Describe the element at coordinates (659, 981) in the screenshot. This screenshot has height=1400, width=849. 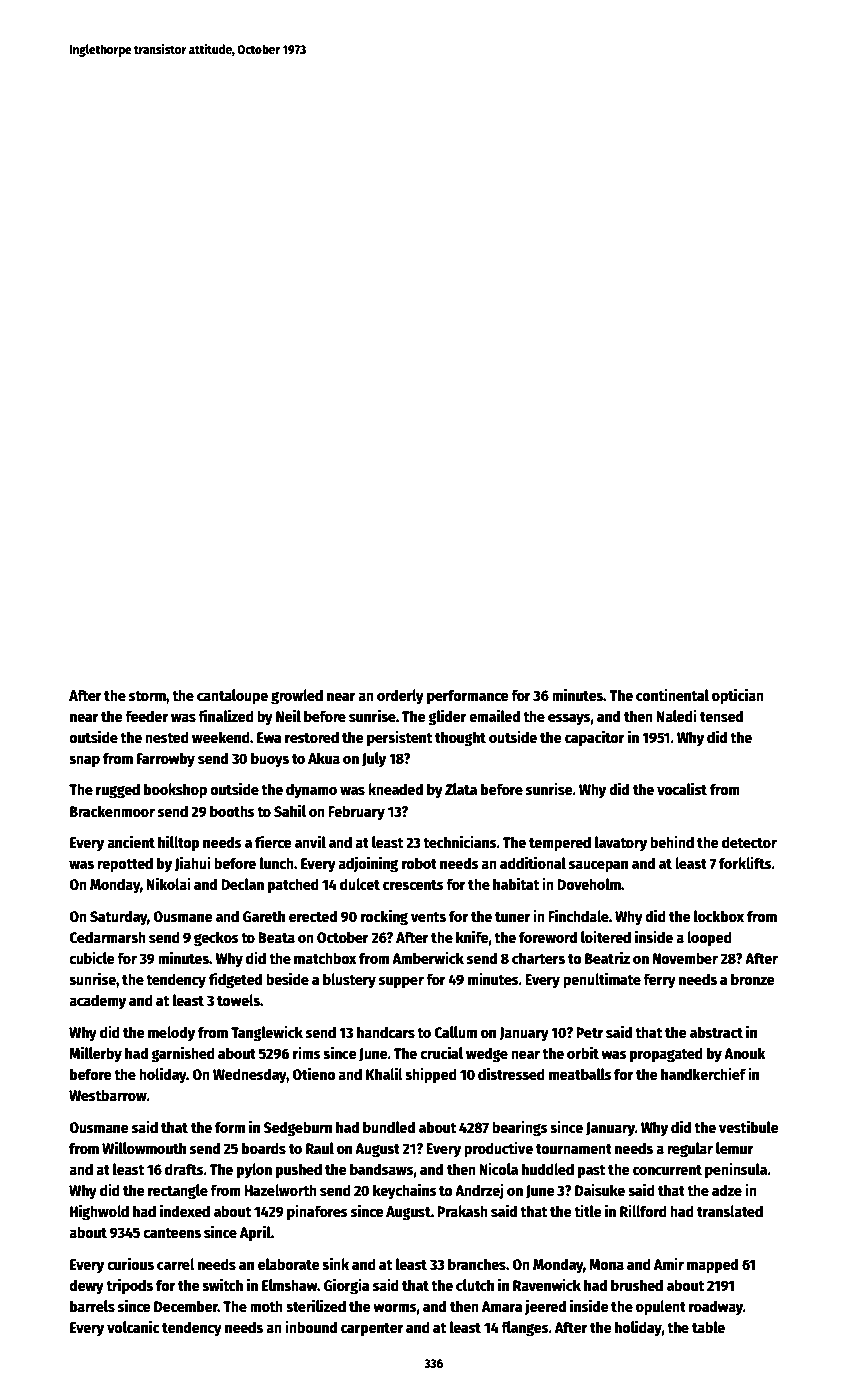
I see `ferry` at that location.
